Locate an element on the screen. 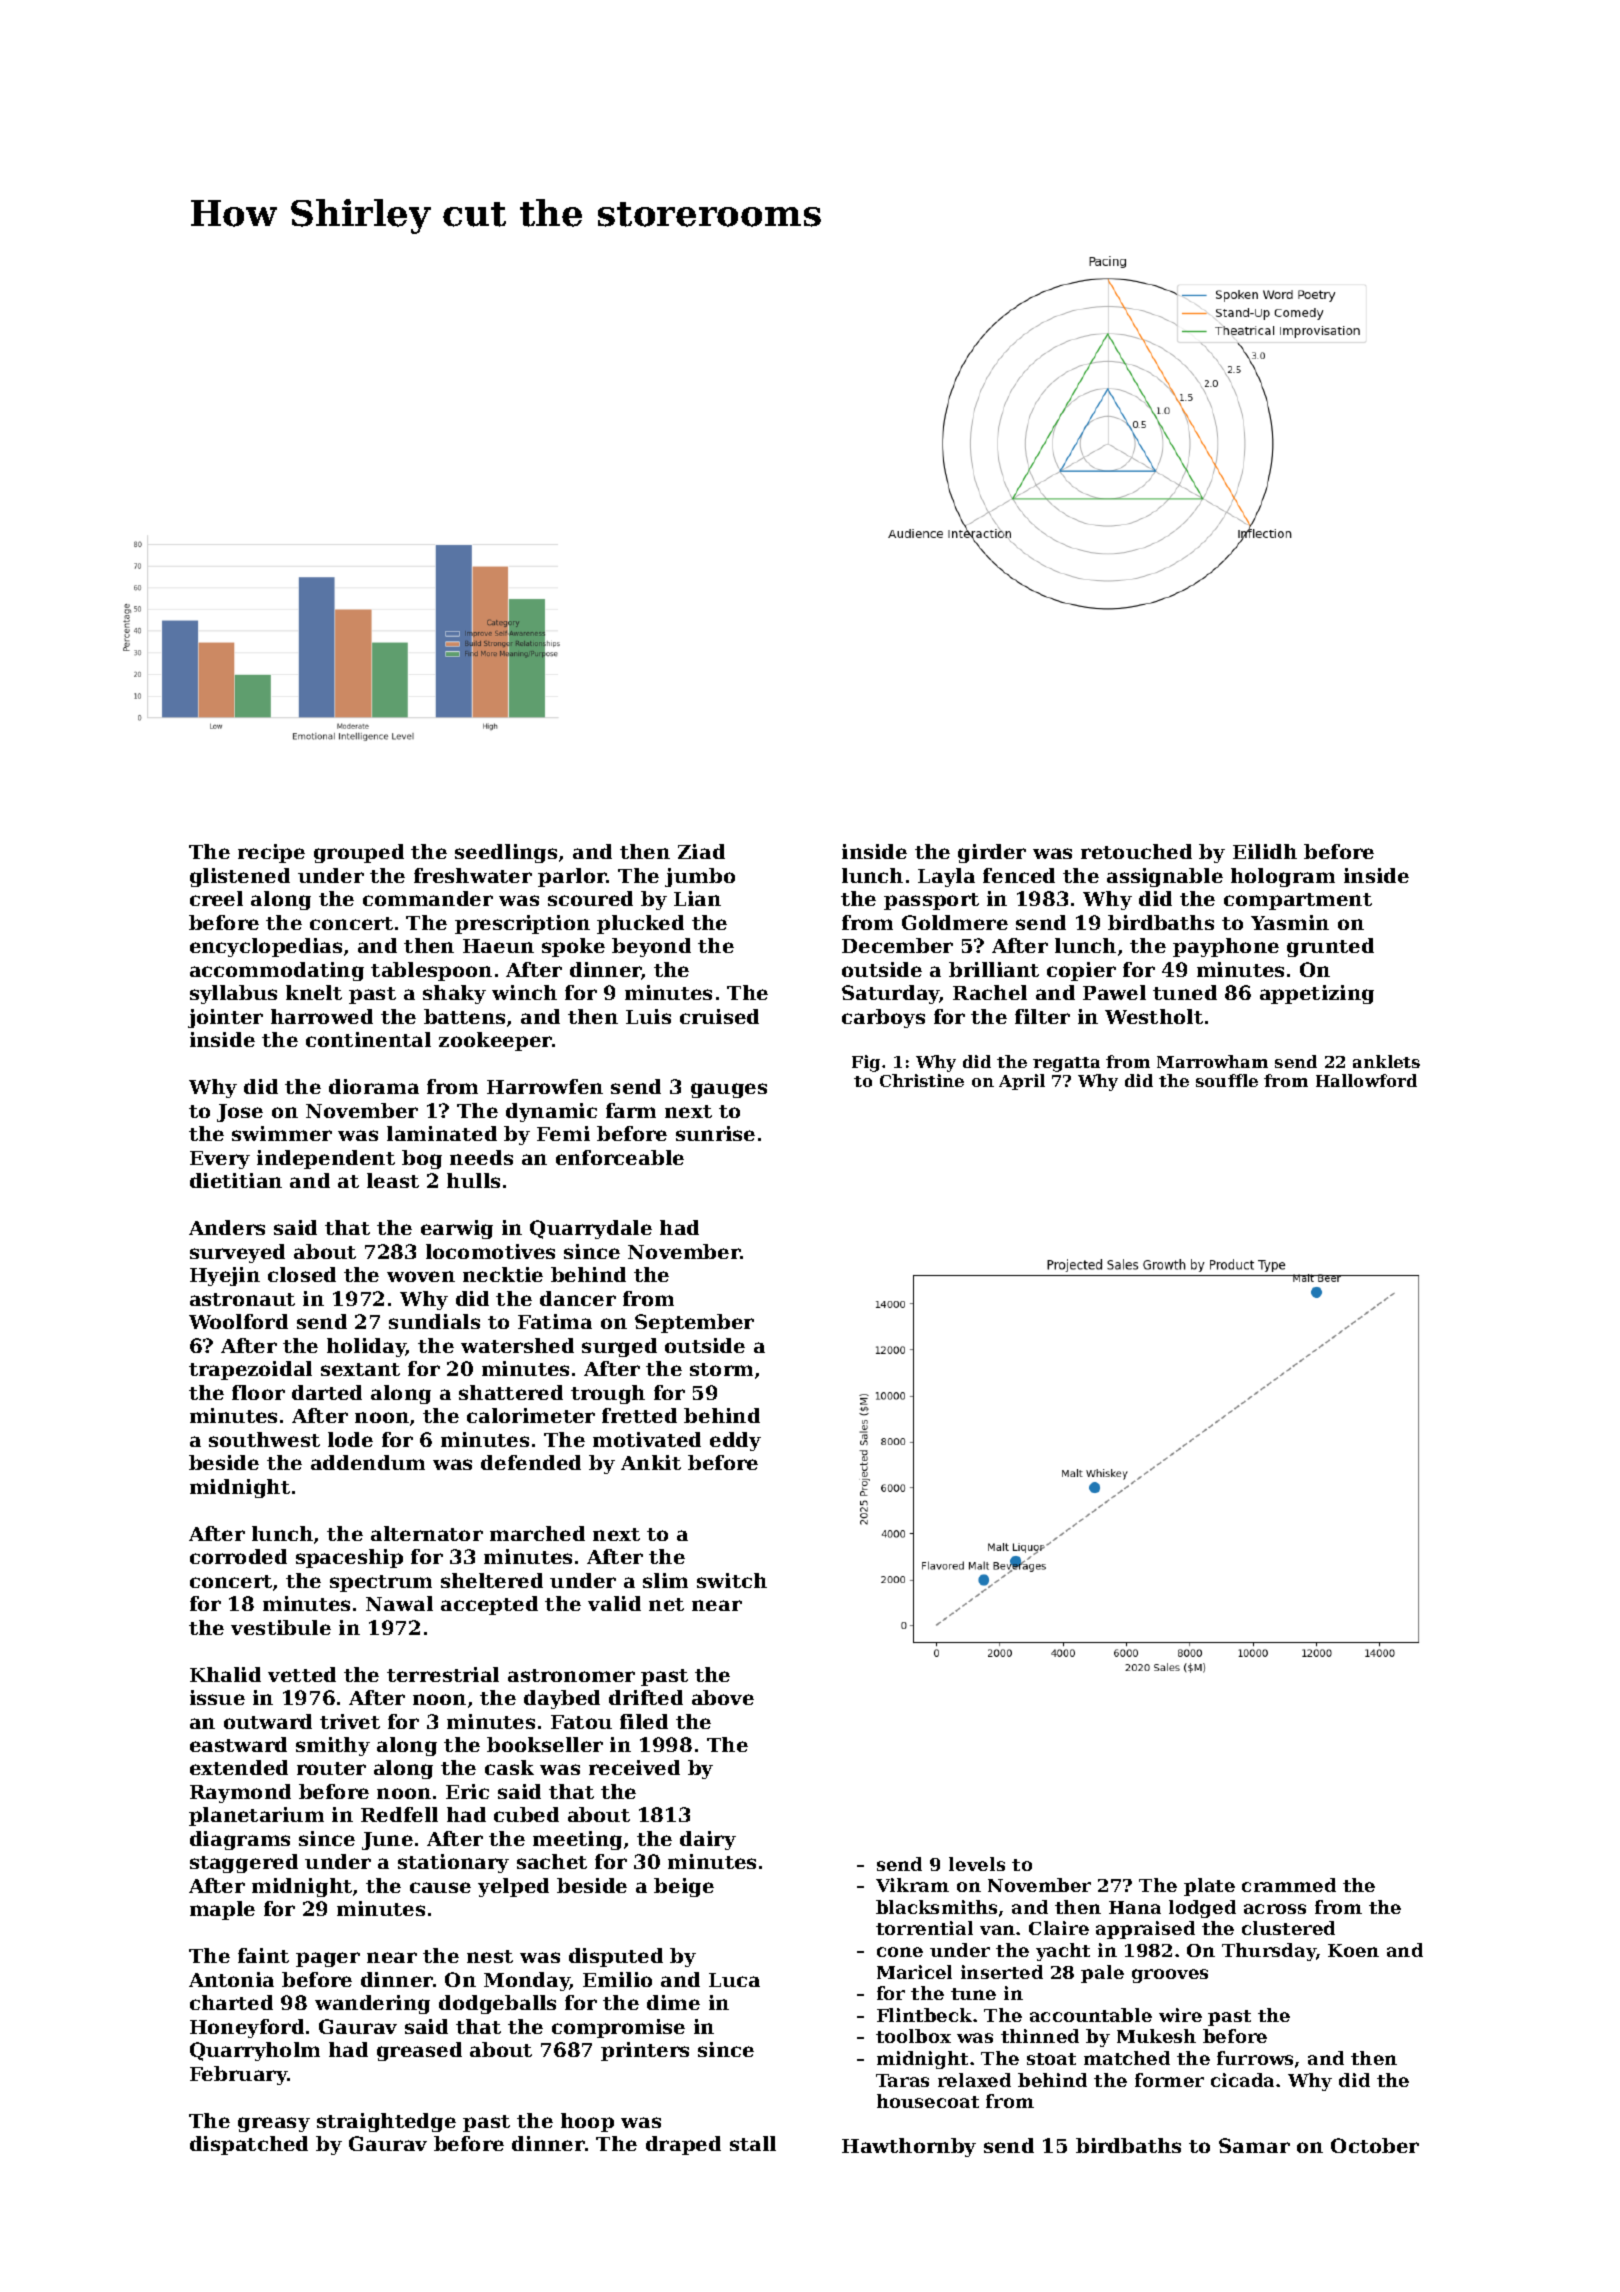 Image resolution: width=1620 pixels, height=2292 pixels. seedlings is located at coordinates (506, 853).
